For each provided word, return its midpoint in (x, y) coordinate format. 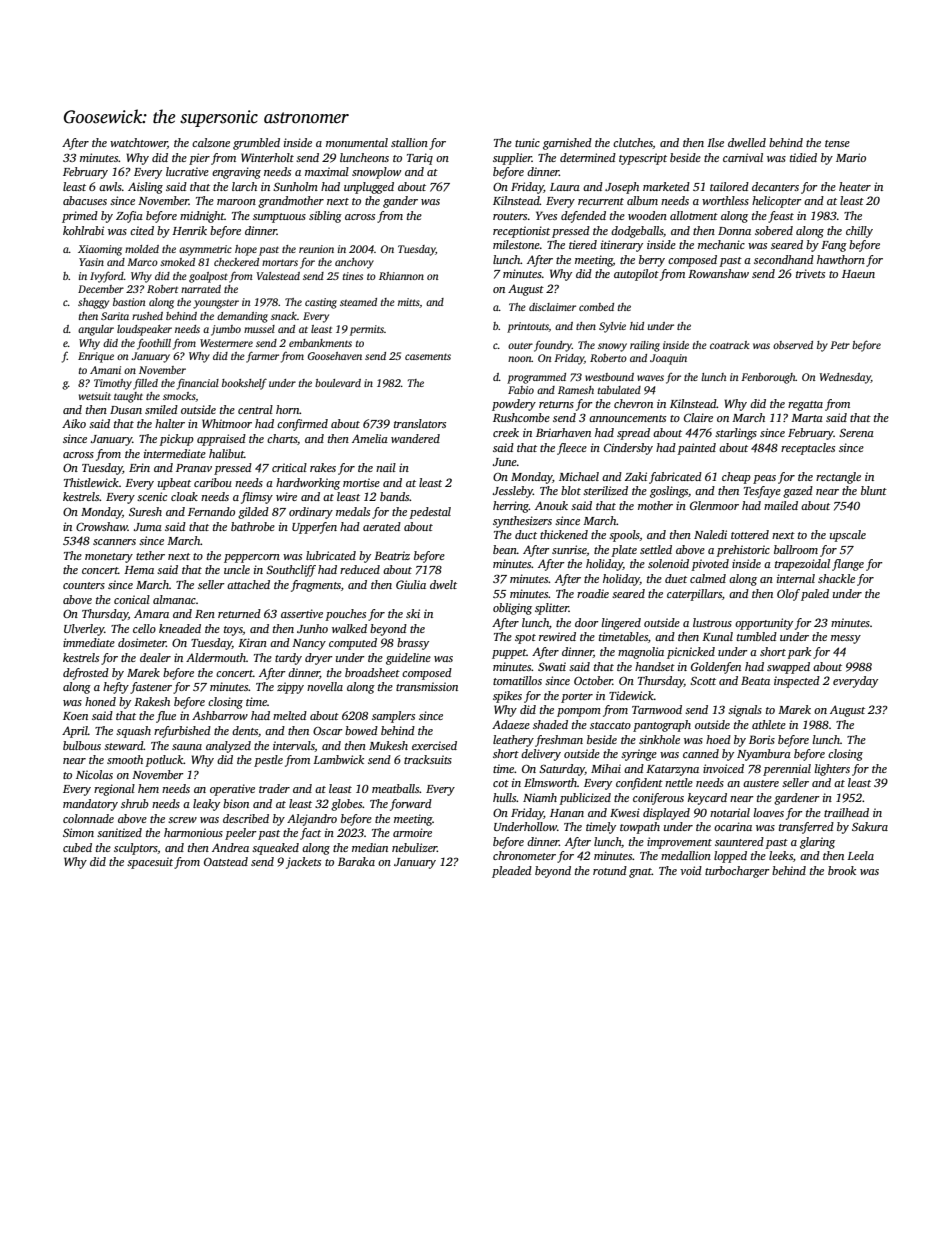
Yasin (91, 262)
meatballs (396, 788)
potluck (164, 761)
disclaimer (552, 307)
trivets (810, 273)
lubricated (331, 555)
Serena (856, 432)
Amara (151, 613)
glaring (817, 843)
